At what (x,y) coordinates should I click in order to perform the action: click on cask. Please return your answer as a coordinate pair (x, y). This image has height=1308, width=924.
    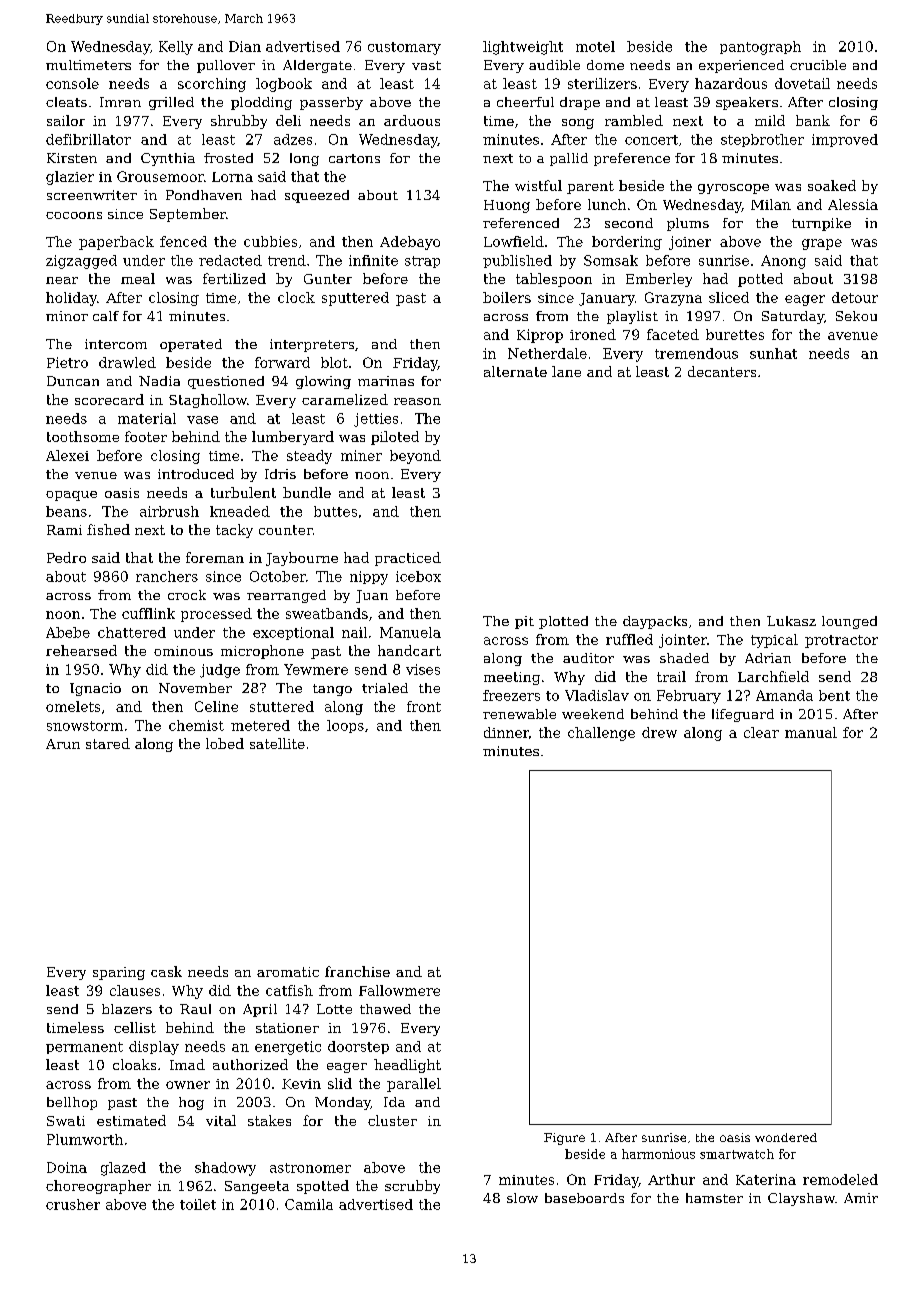
    Looking at the image, I should click on (166, 971).
